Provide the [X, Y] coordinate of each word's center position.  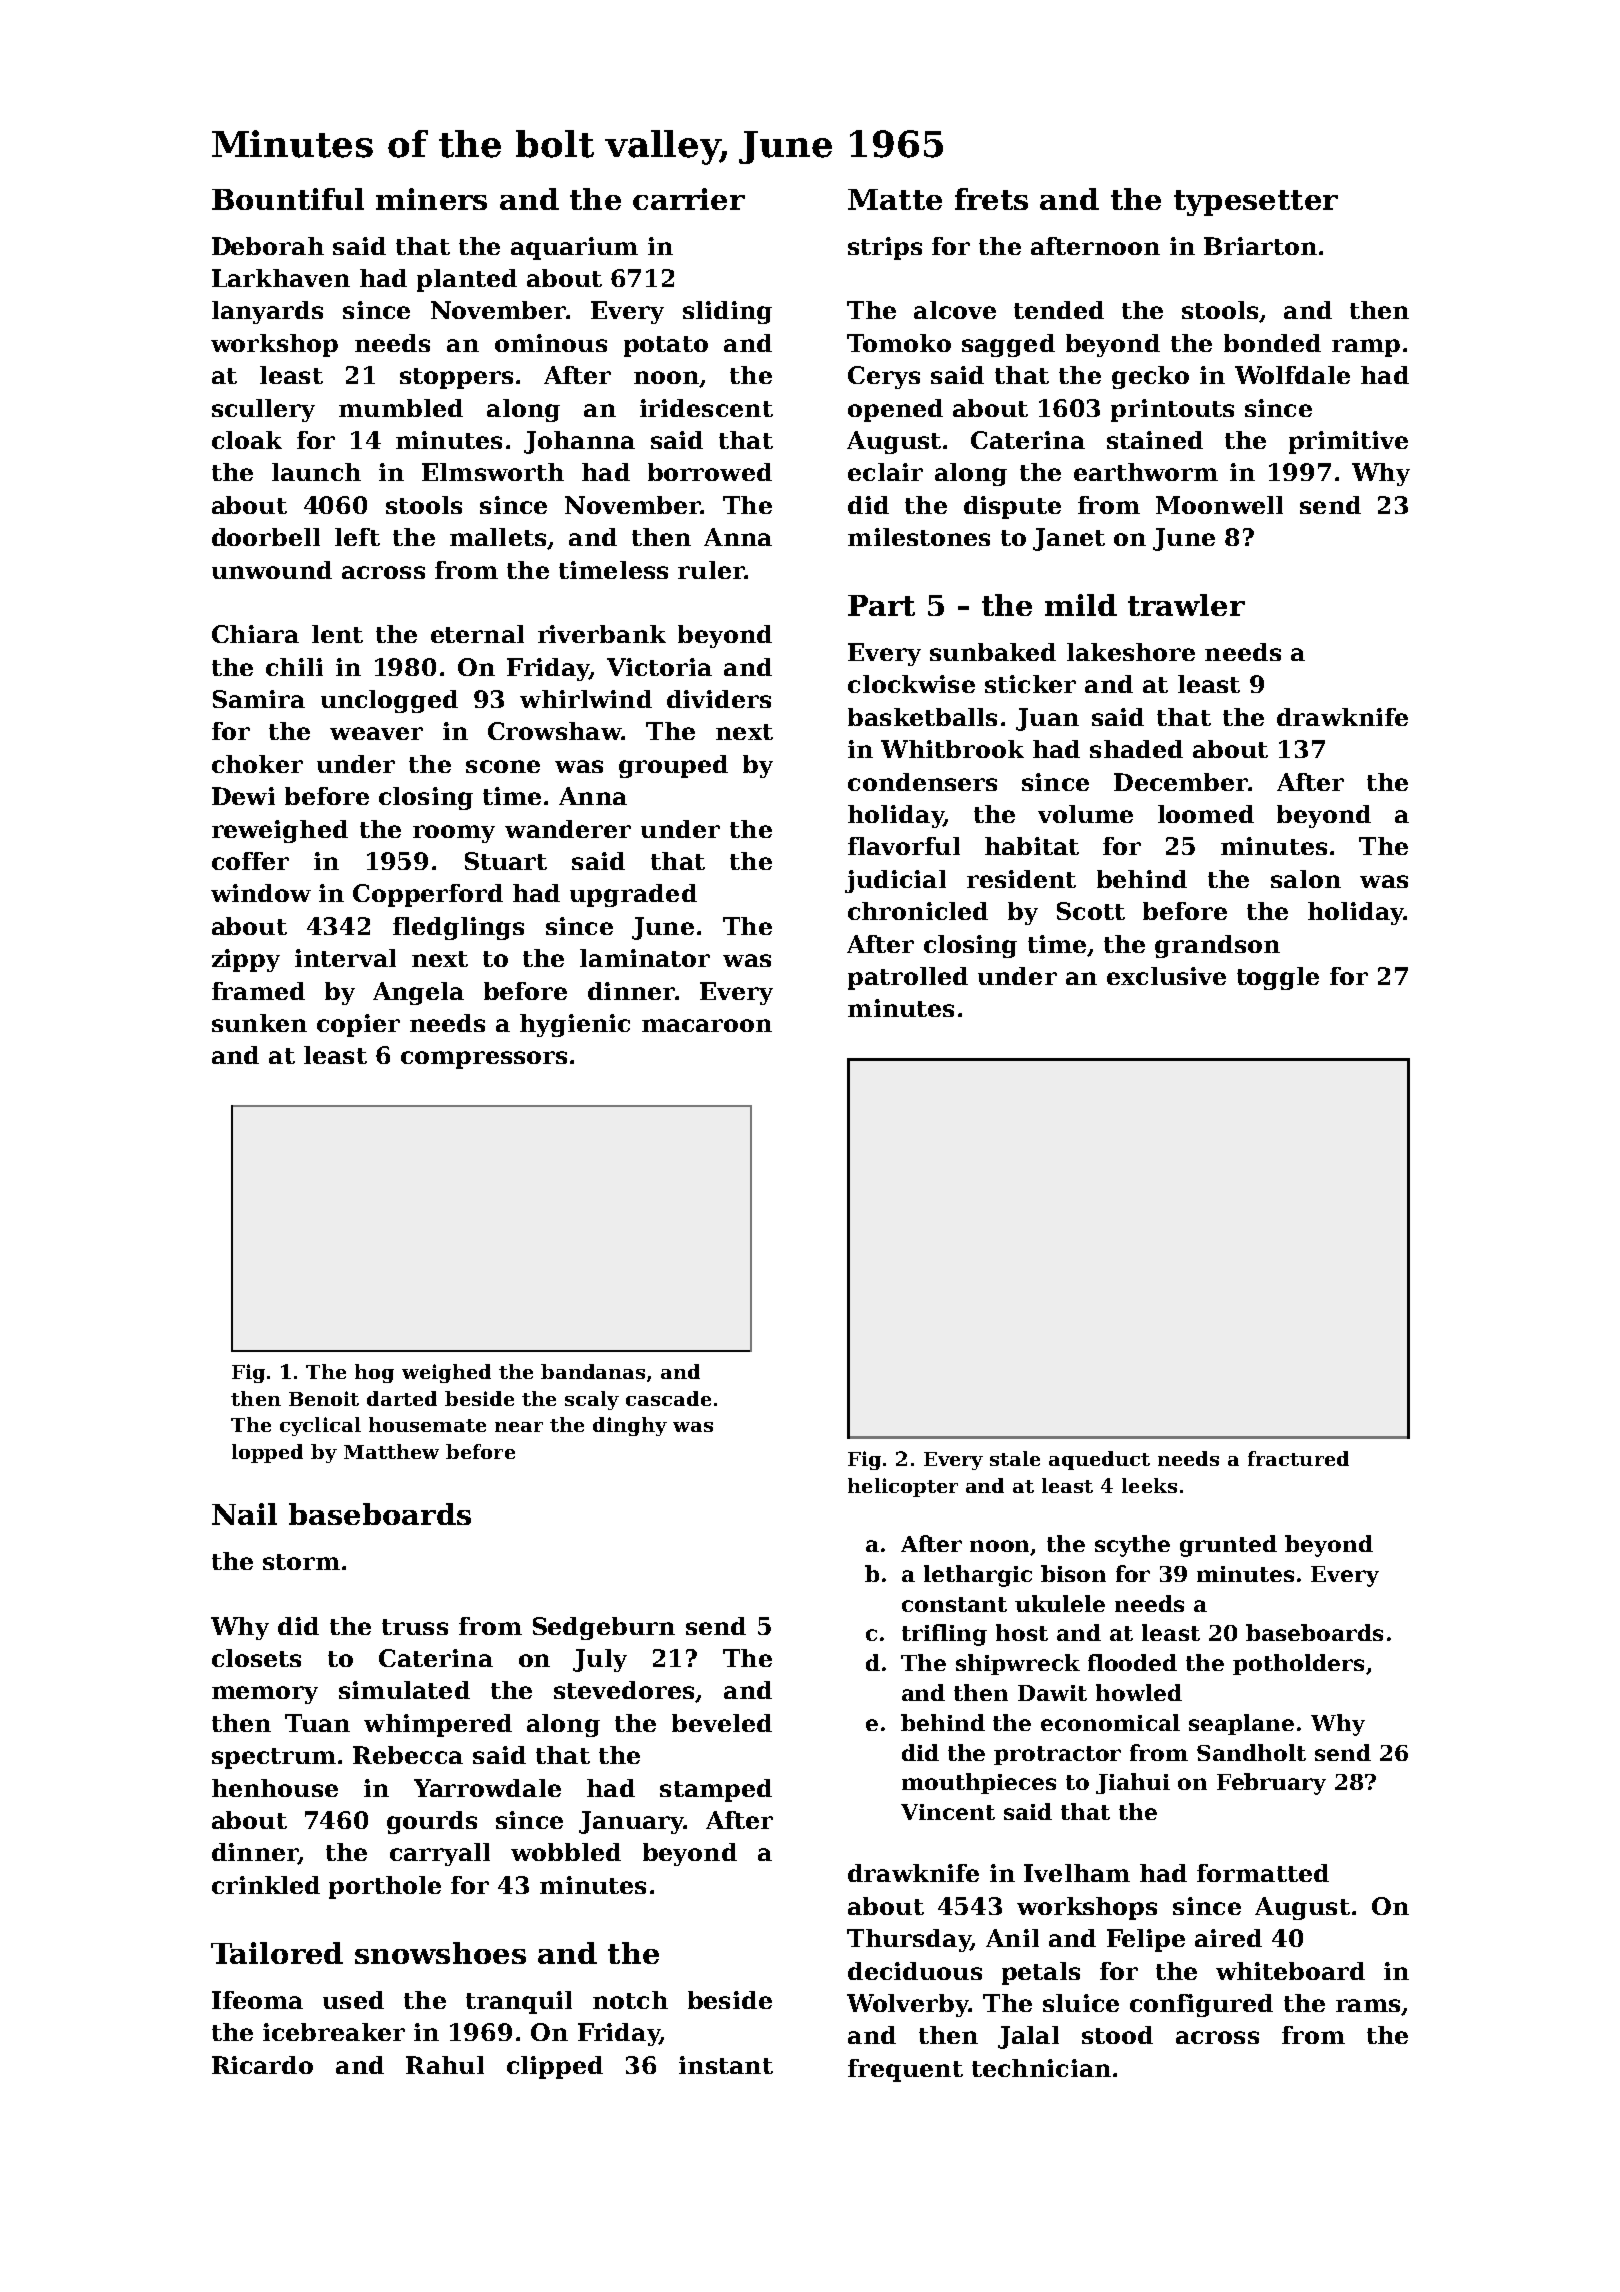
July [600, 1660]
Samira [259, 699]
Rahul [445, 2065]
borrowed [710, 472]
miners [431, 199]
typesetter [1256, 203]
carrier [689, 199]
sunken [259, 1023]
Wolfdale [1292, 375]
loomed [1206, 814]
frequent [905, 2070]
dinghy [630, 1426]
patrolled [908, 978]
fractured [1298, 1458]
